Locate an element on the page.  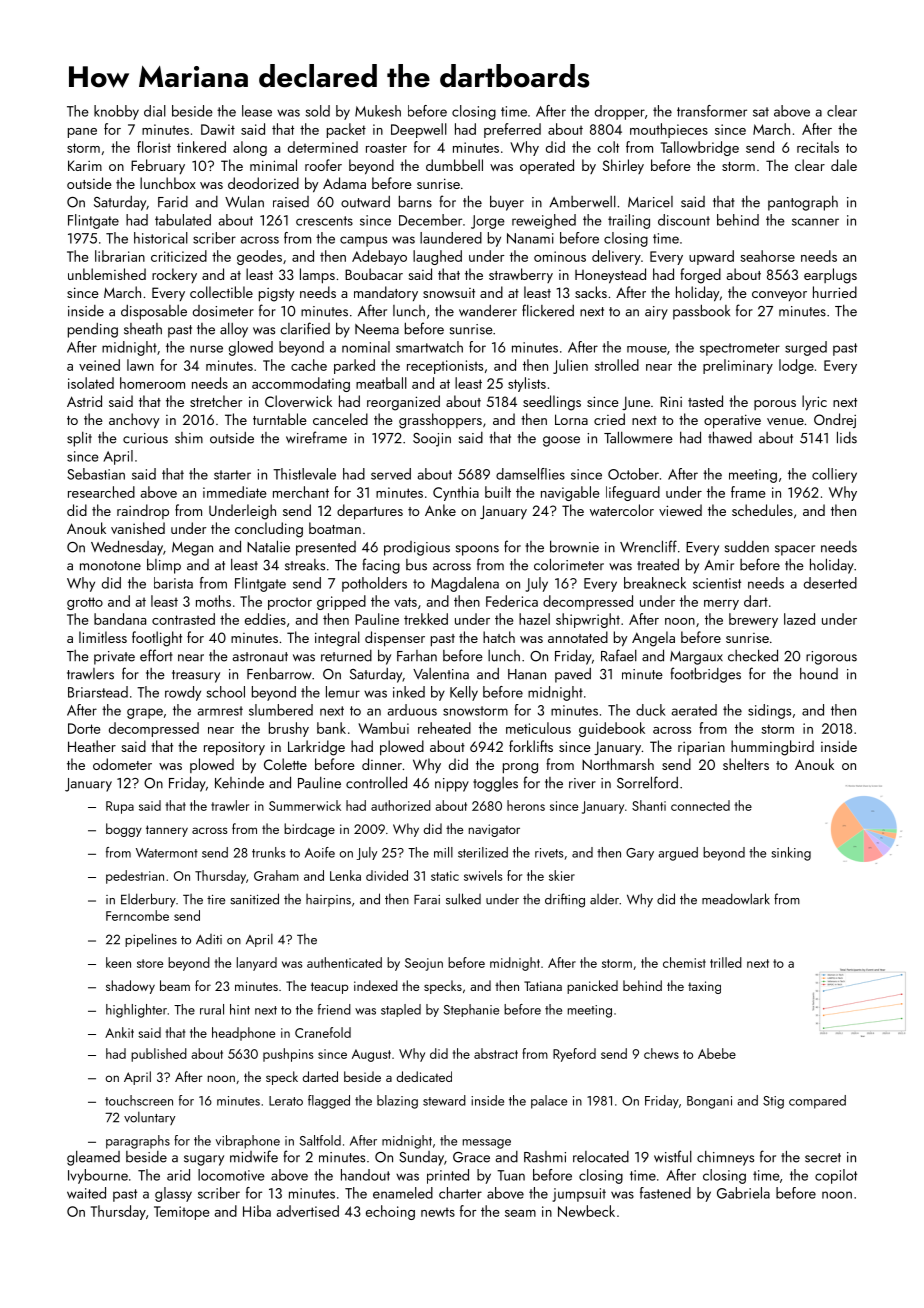
barns is located at coordinates (415, 201).
